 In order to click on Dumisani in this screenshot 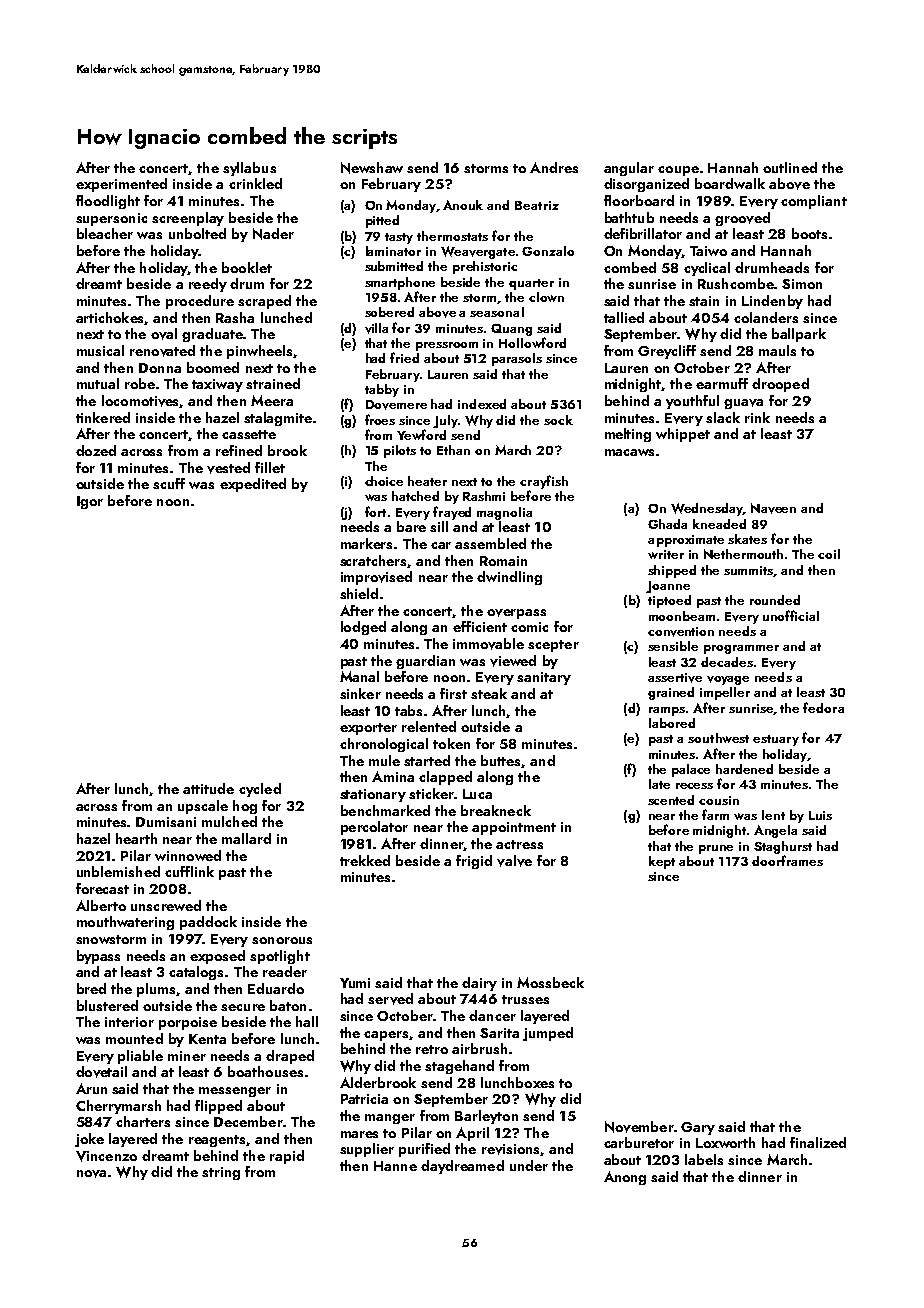, I will do `click(166, 822)`.
